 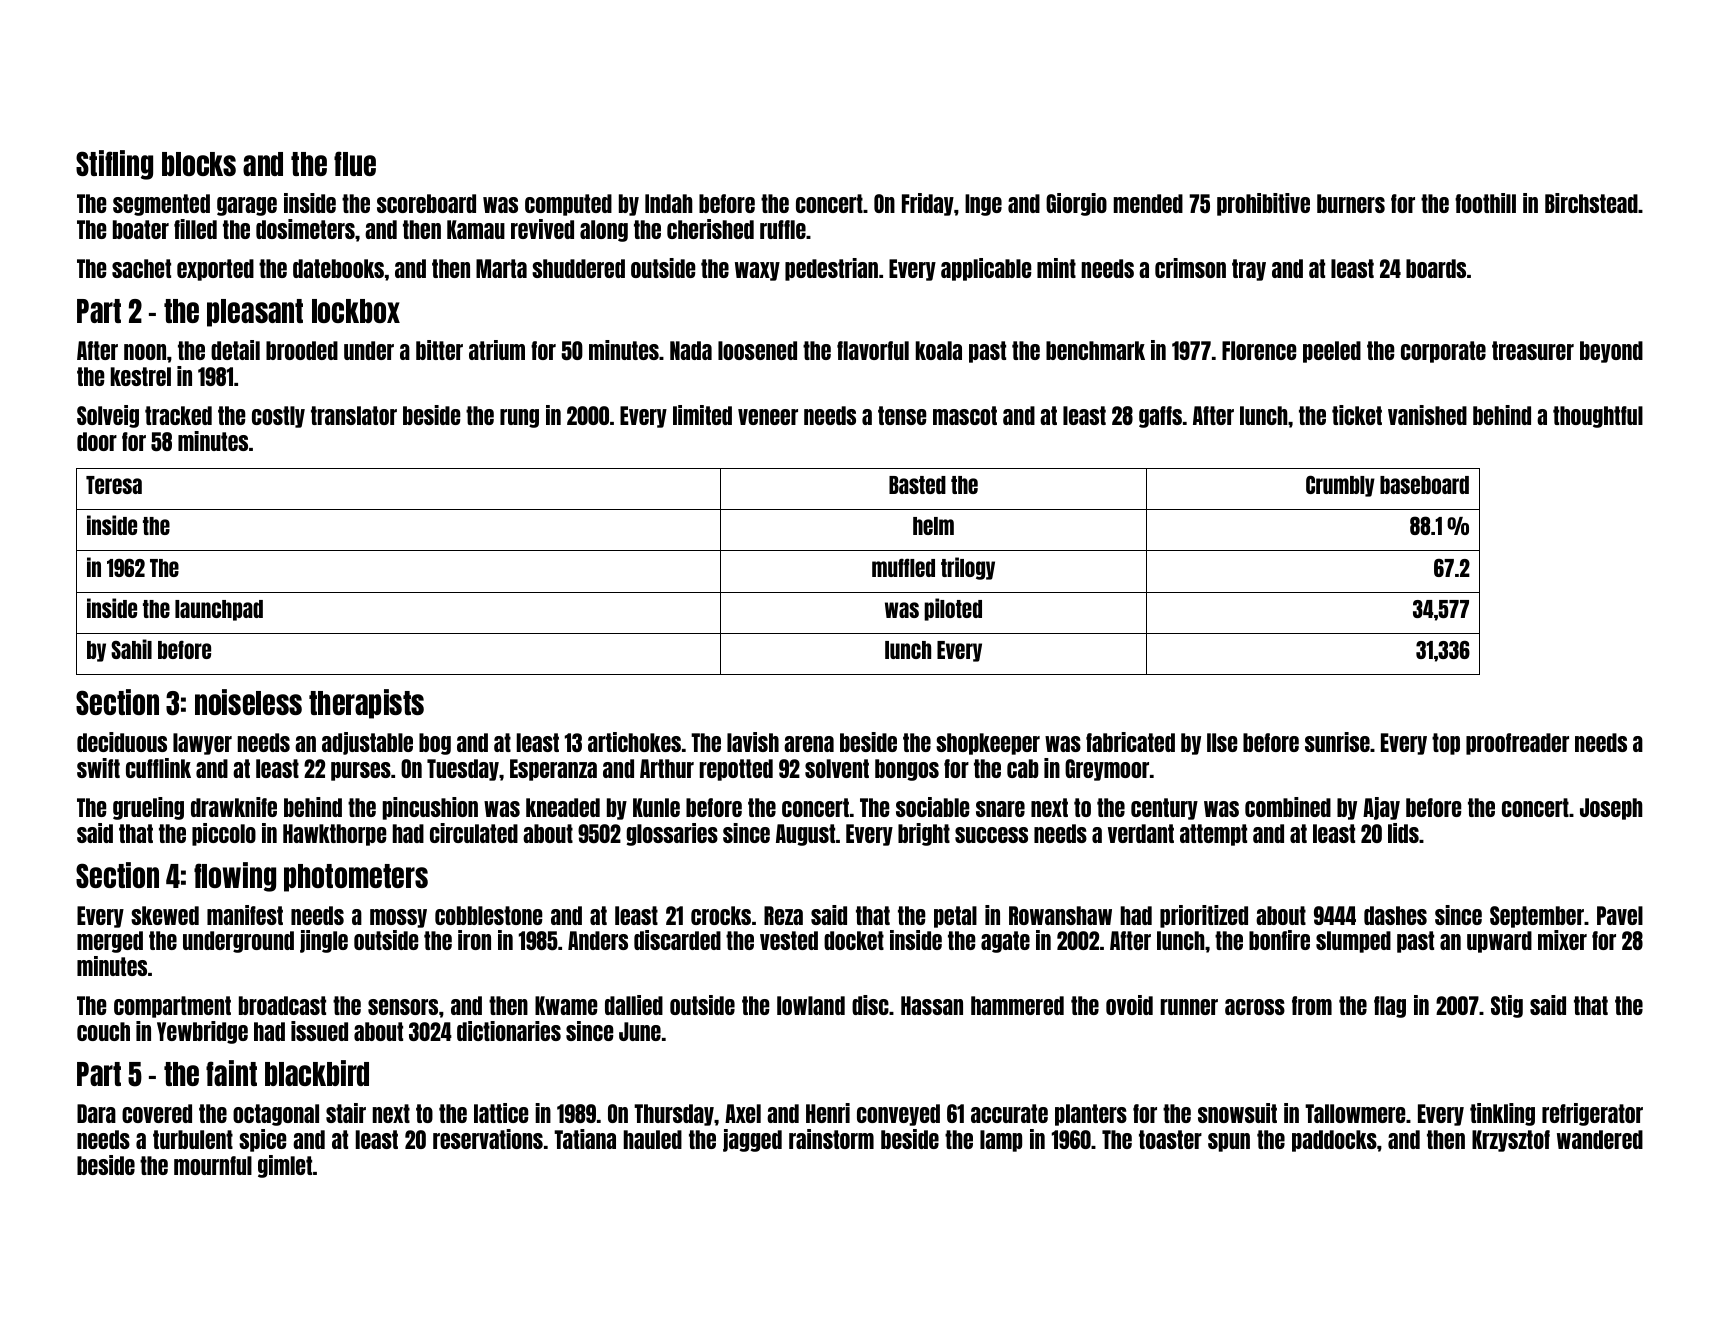 I want to click on Joseph, so click(x=1611, y=809).
